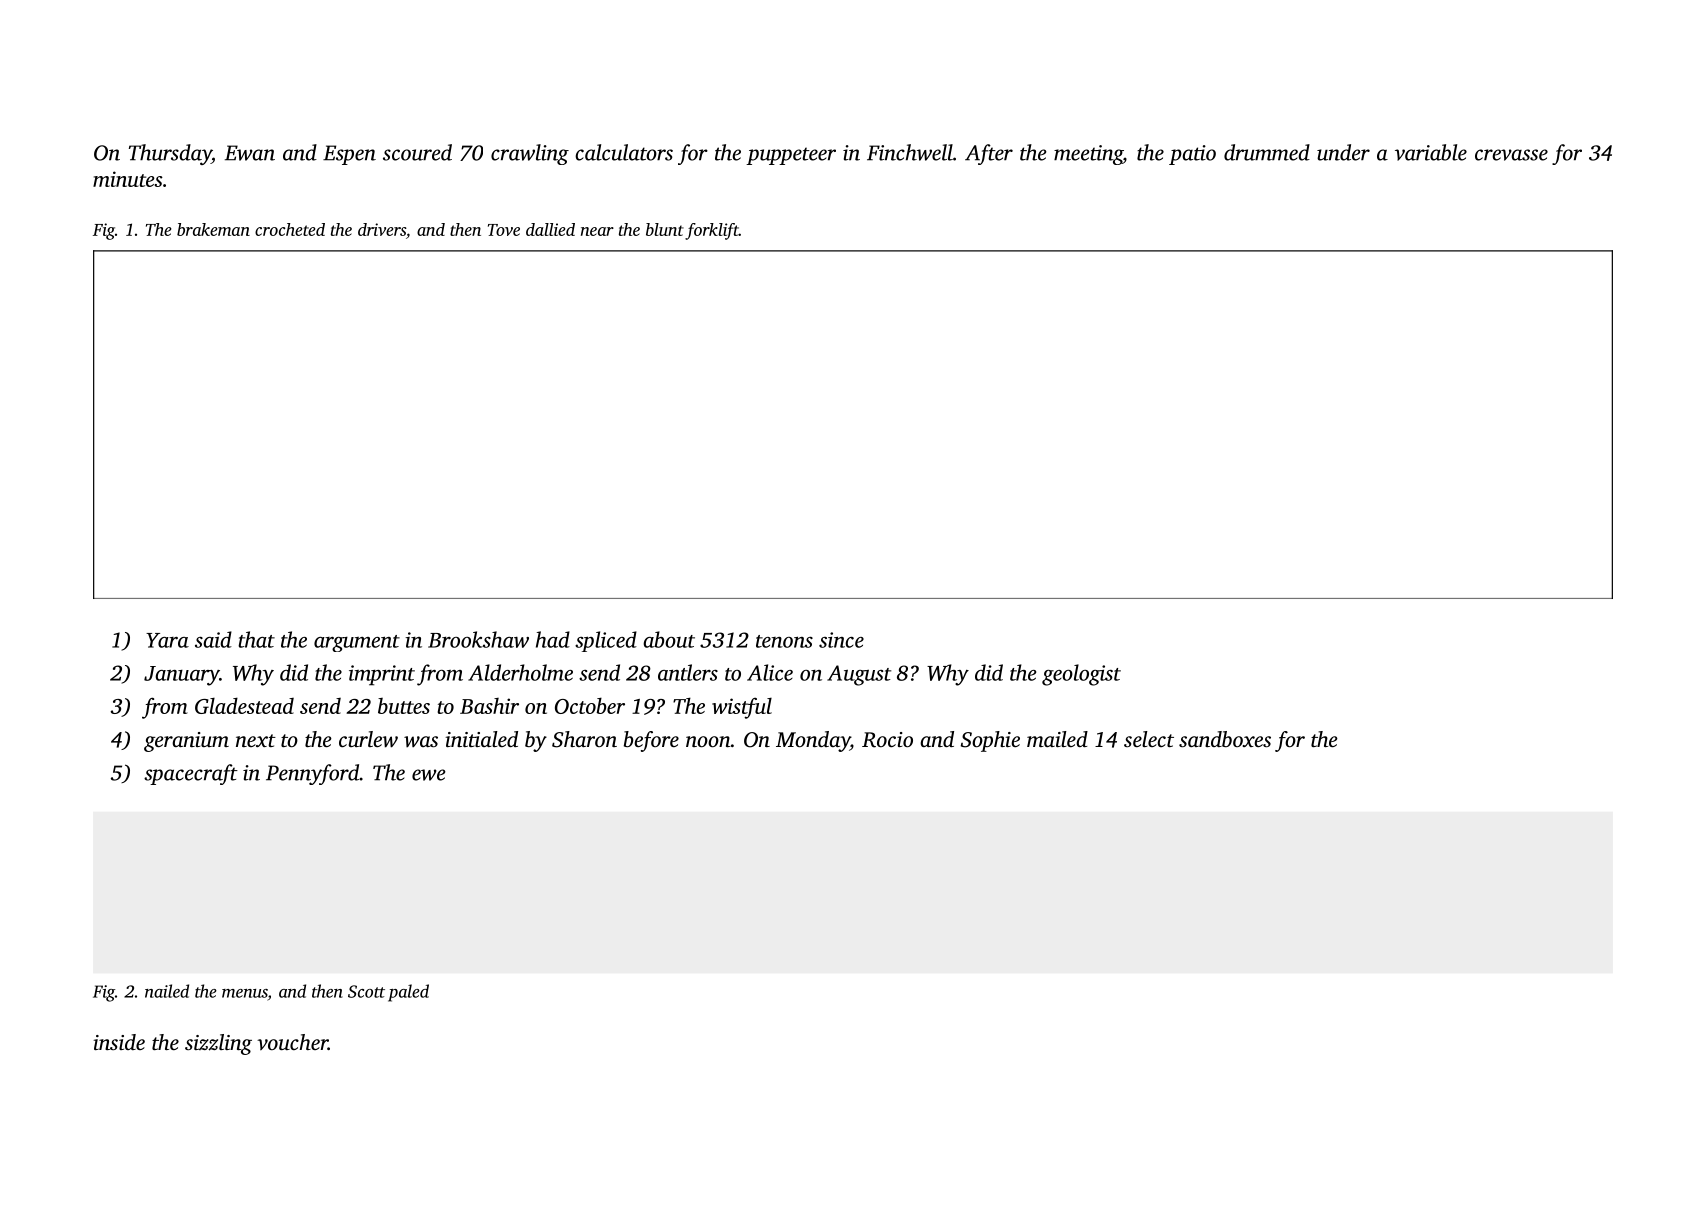  I want to click on inside, so click(119, 1042).
